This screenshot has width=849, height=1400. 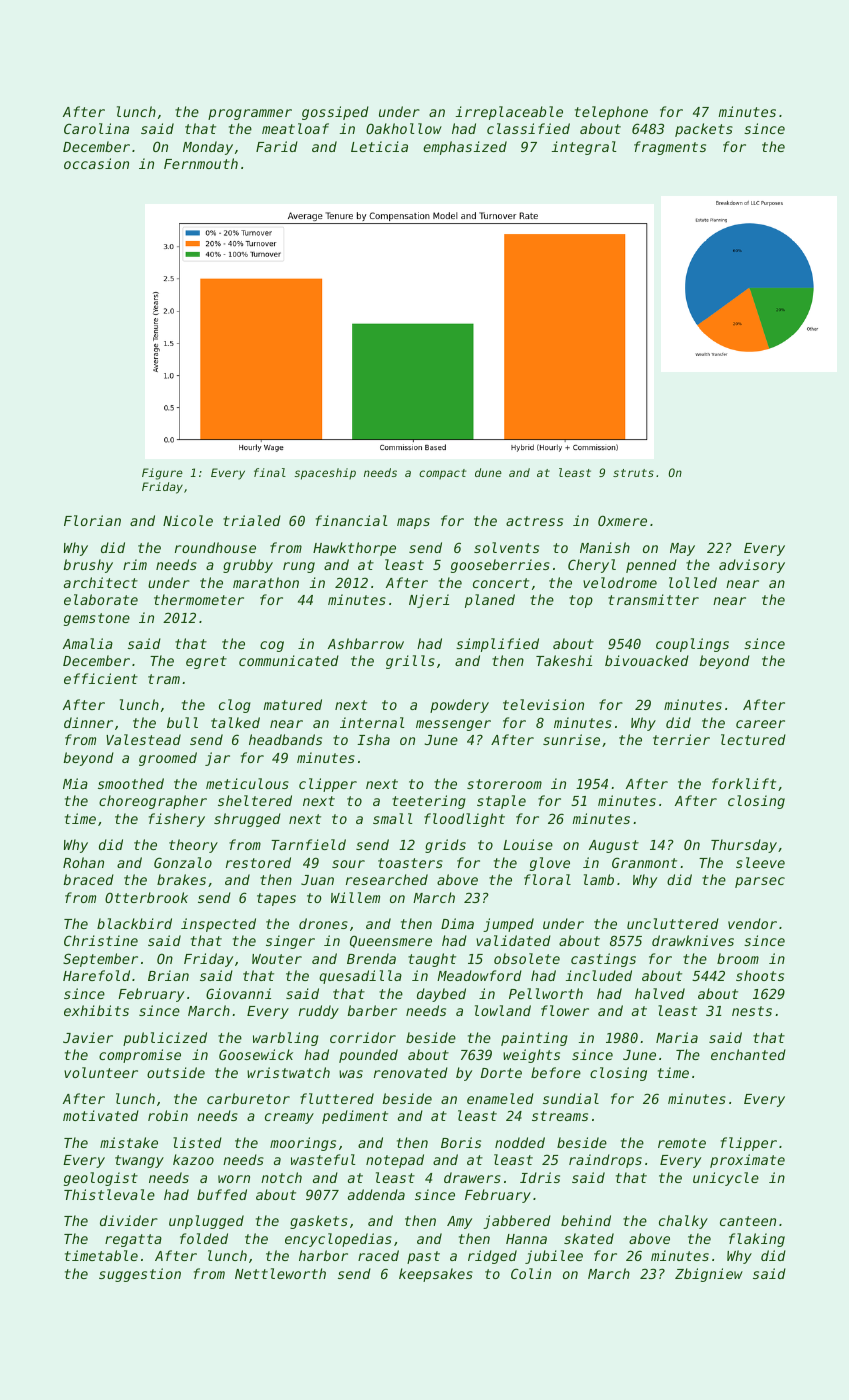 I want to click on painting, so click(x=534, y=1039).
